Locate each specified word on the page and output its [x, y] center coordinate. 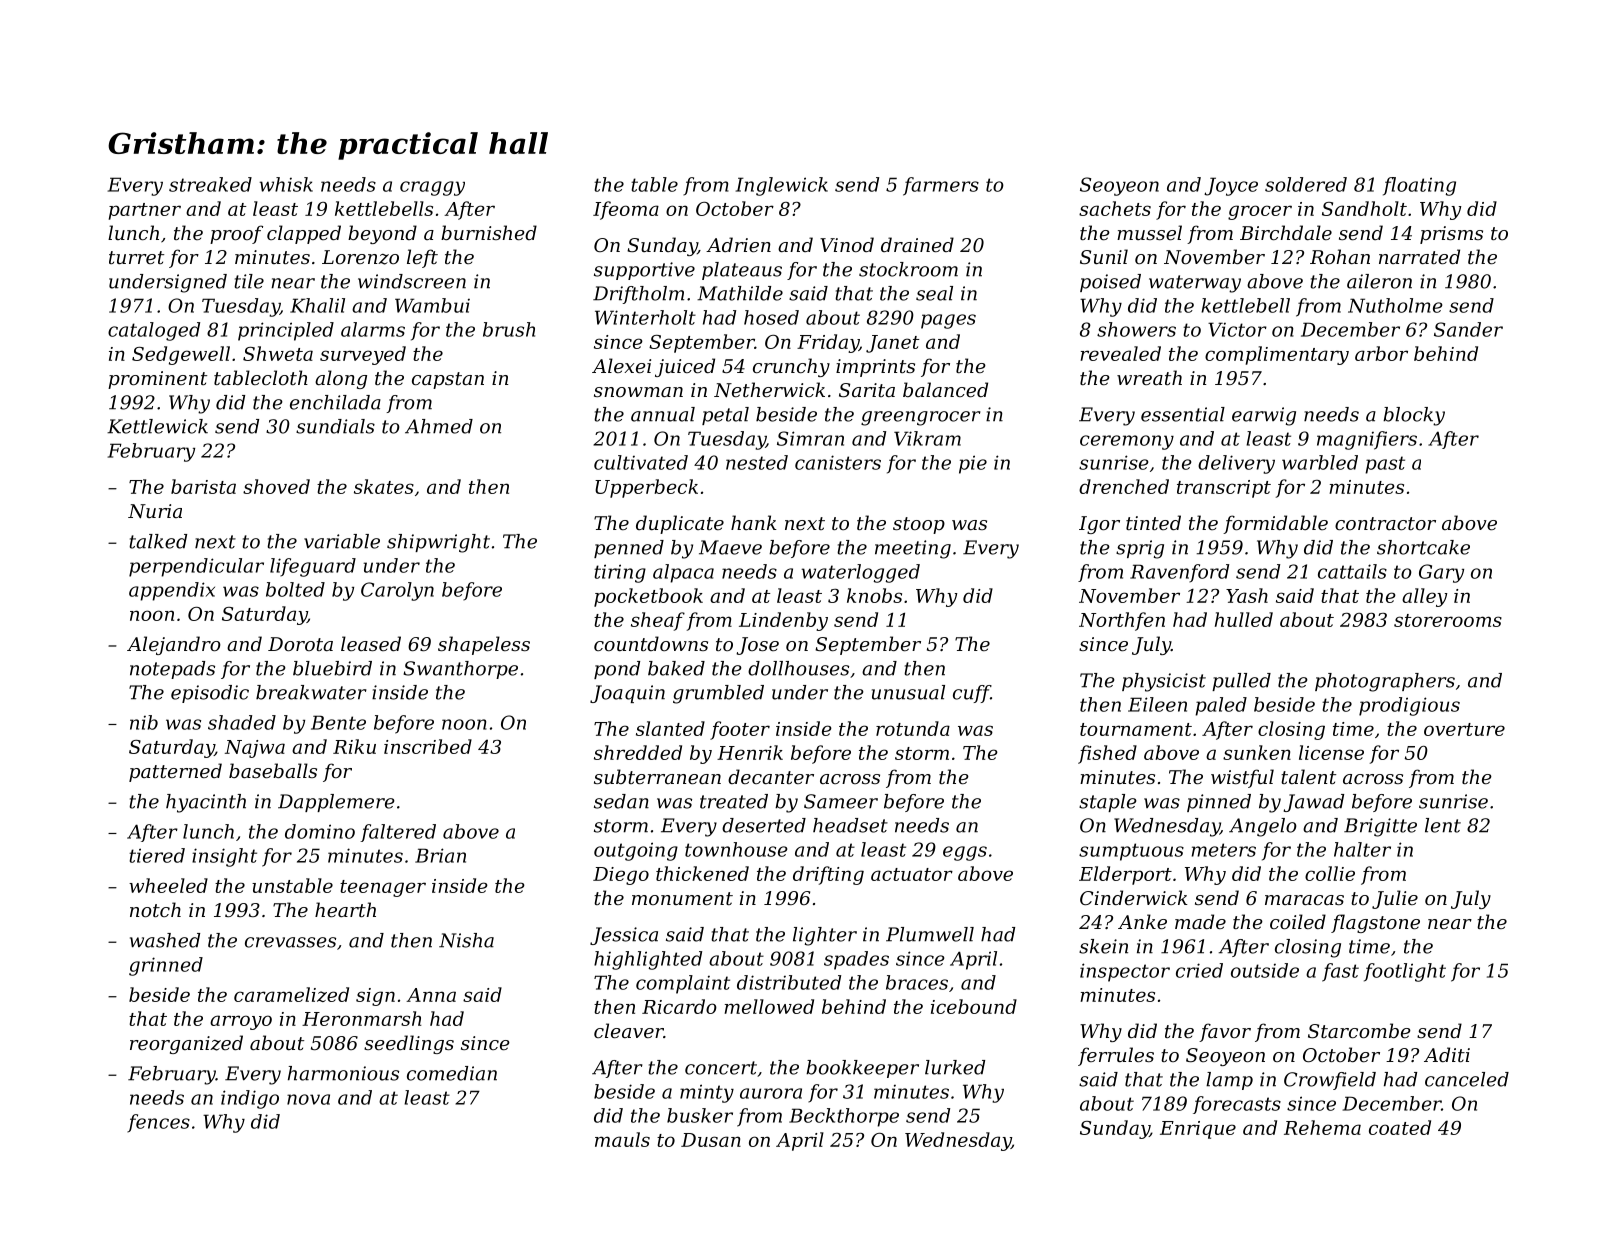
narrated [1419, 256]
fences [158, 1123]
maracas [1304, 900]
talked [158, 541]
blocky [1414, 416]
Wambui [432, 305]
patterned [175, 772]
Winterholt [645, 317]
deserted [764, 825]
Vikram [927, 438]
